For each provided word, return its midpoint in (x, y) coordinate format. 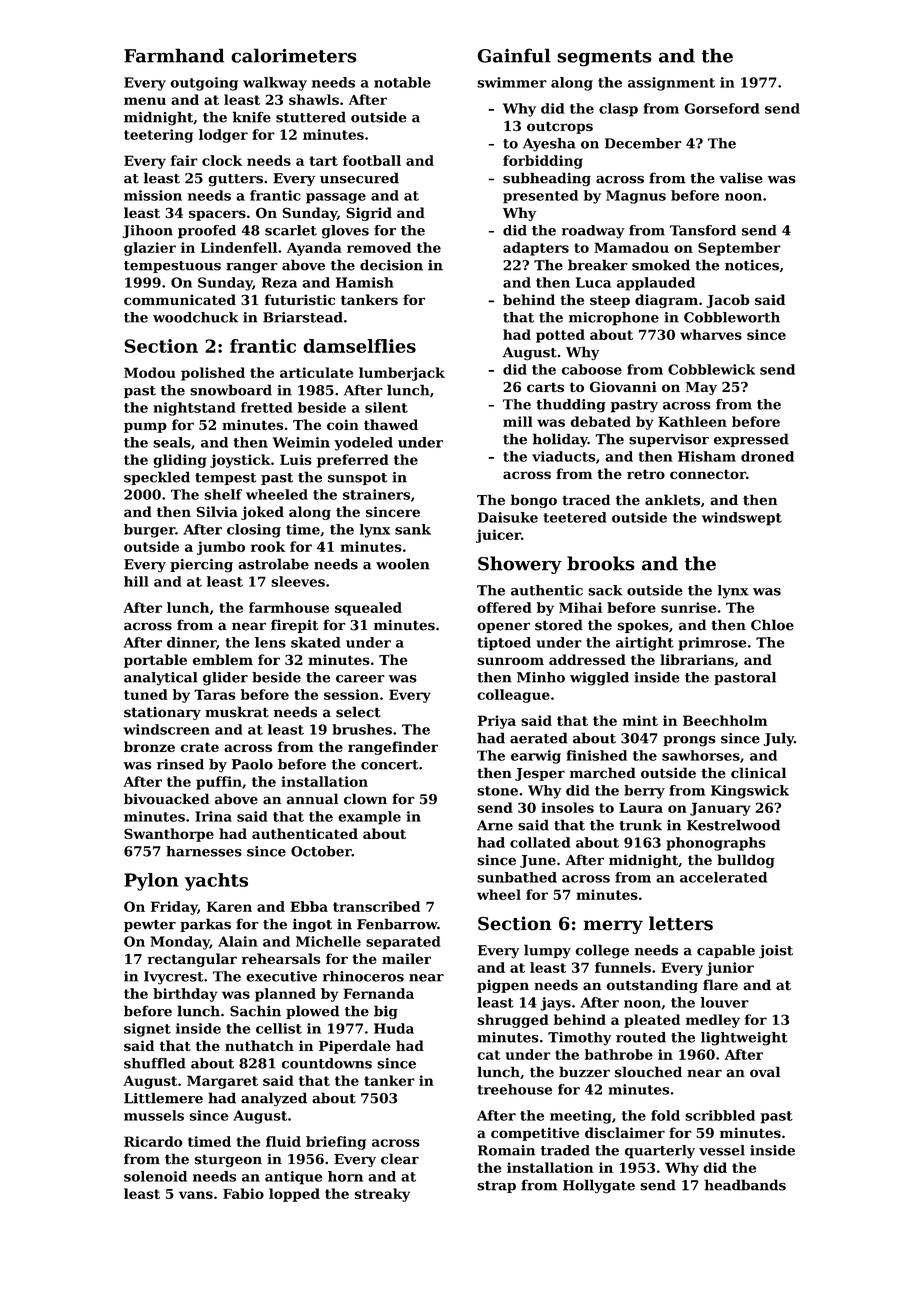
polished (213, 374)
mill (518, 421)
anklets (672, 500)
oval (765, 1072)
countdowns (327, 1063)
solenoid (155, 1176)
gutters (235, 180)
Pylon (151, 882)
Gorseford (722, 108)
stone (497, 791)
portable (155, 661)
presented (540, 197)
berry (644, 792)
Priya (497, 722)
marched (603, 773)
